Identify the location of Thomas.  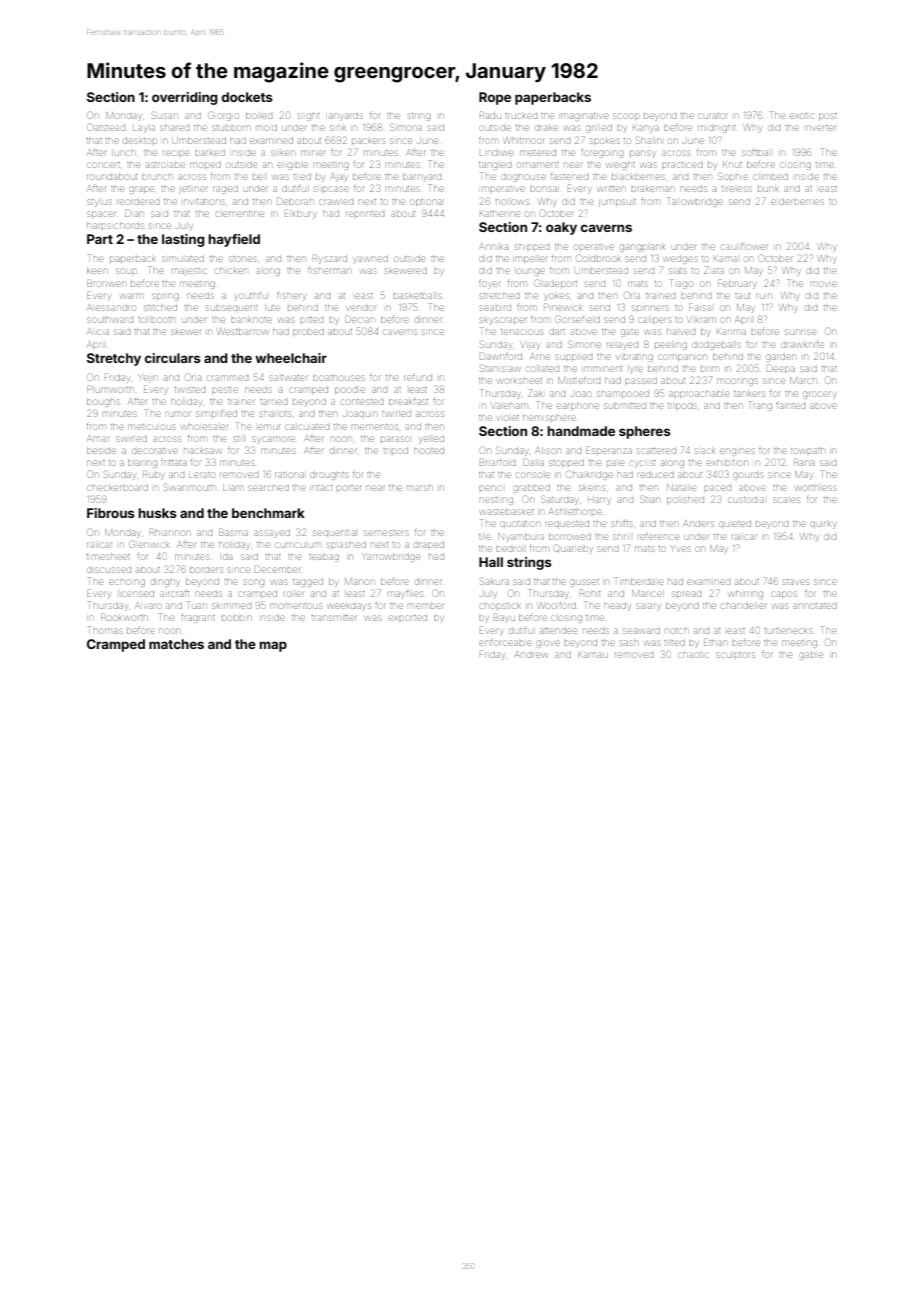
(105, 630).
